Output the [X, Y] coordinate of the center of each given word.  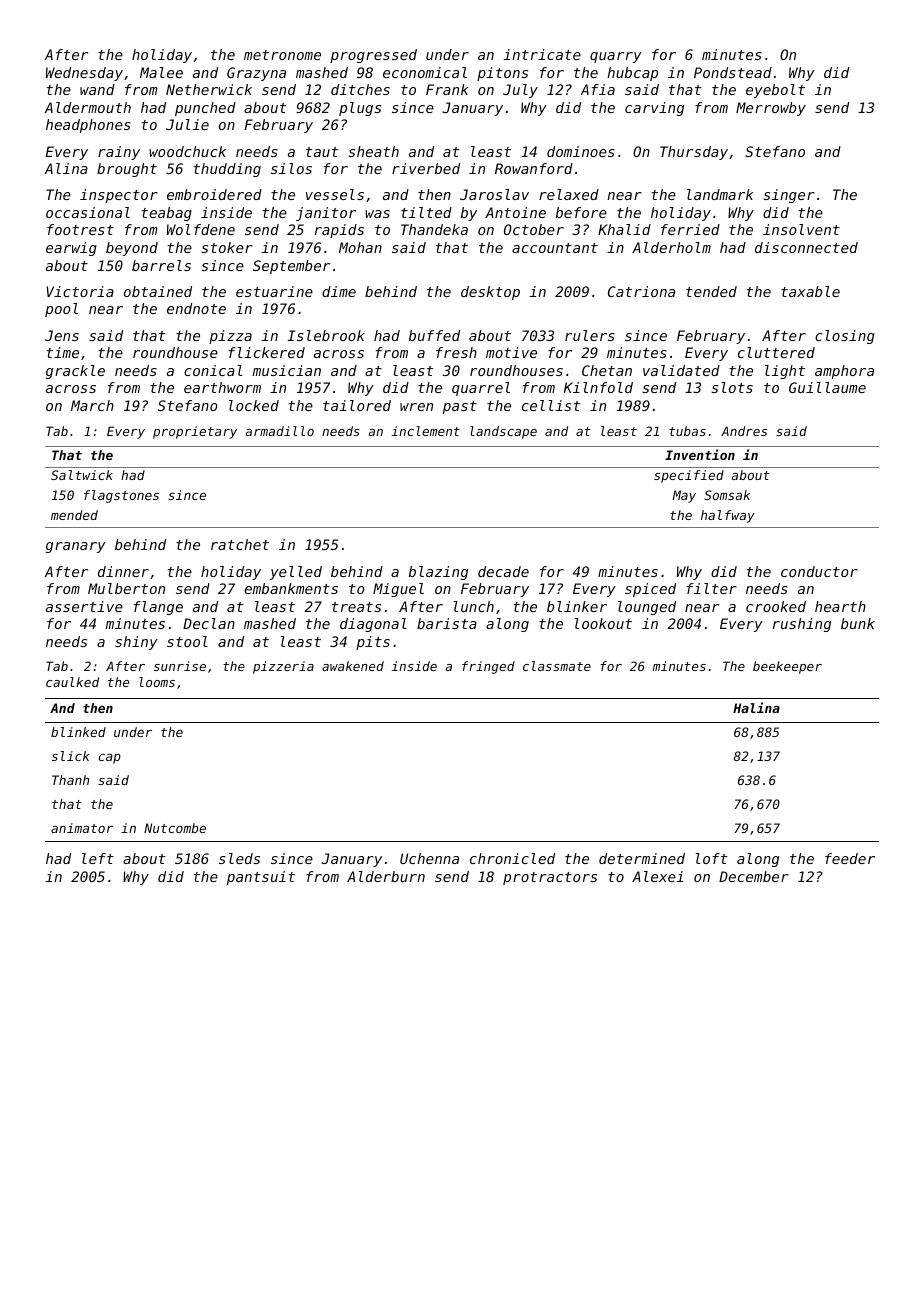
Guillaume [827, 387]
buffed [434, 335]
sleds [239, 858]
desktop [490, 293]
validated [681, 370]
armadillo [279, 431]
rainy [119, 153]
